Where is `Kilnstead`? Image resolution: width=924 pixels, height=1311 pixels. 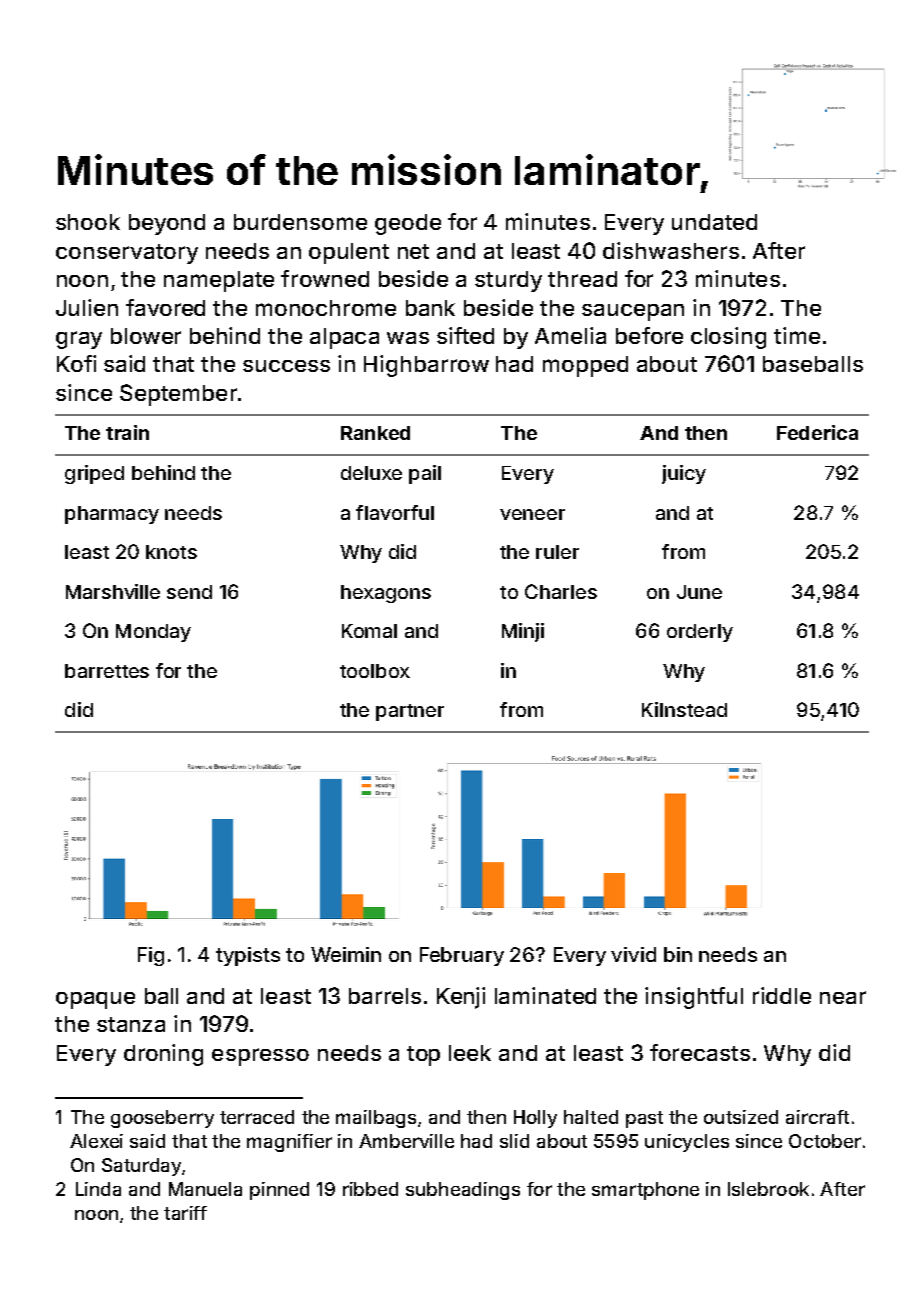
Kilnstead is located at coordinates (684, 709).
